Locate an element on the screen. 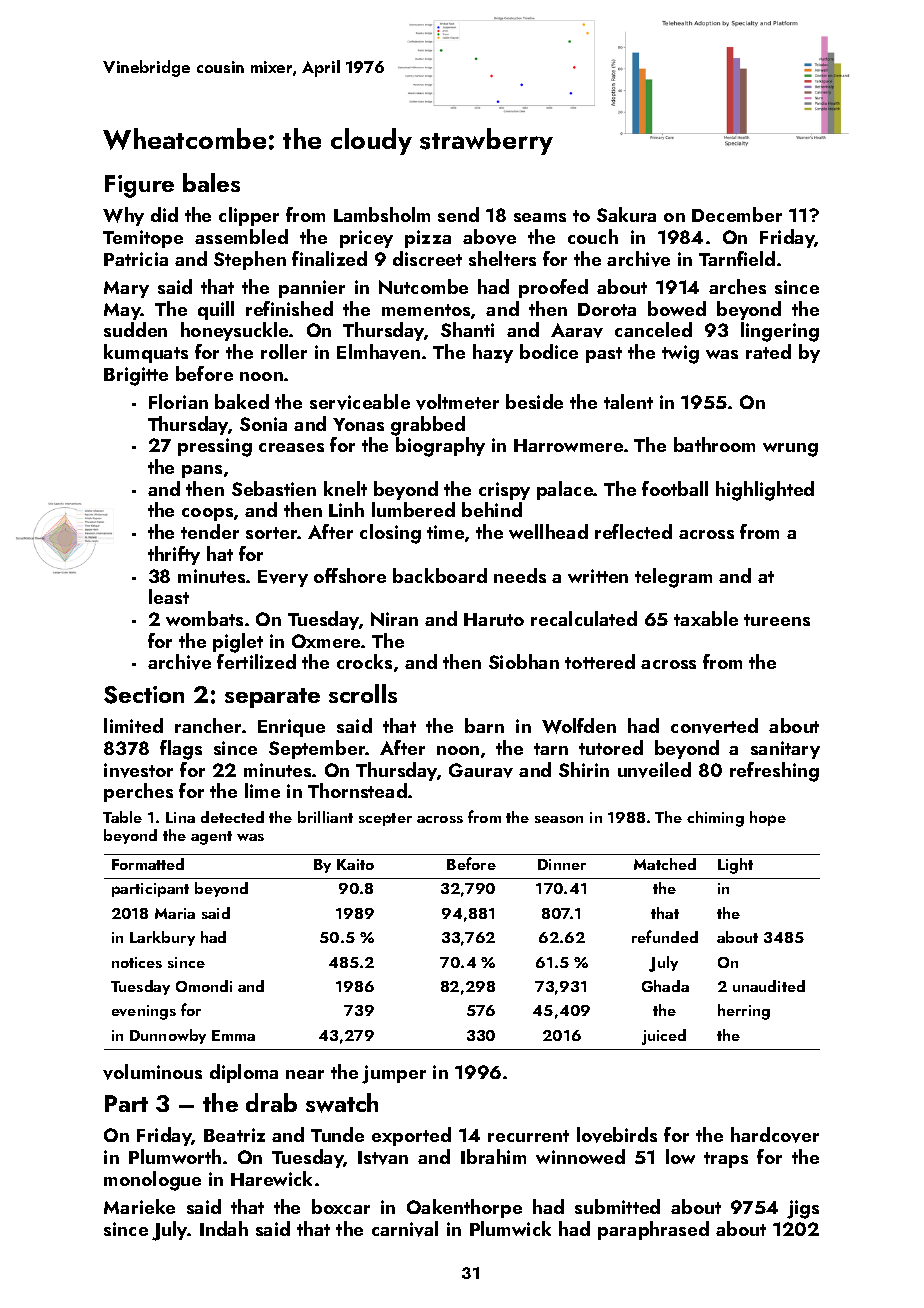  Dinner is located at coordinates (562, 864).
